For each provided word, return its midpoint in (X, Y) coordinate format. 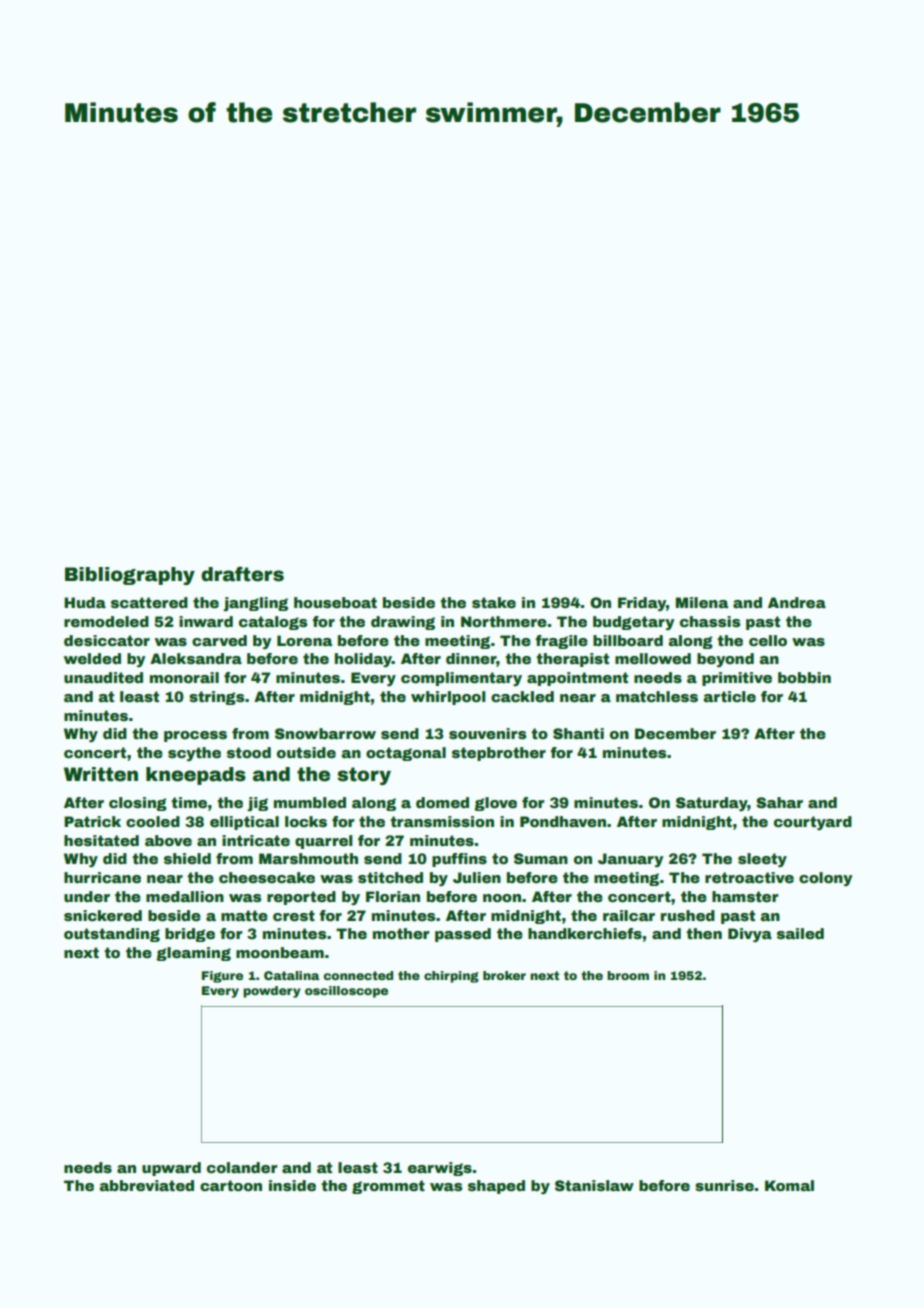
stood (249, 752)
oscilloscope (346, 992)
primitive (737, 679)
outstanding (112, 935)
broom (628, 975)
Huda (85, 602)
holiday (363, 660)
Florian (393, 896)
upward (171, 1169)
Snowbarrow (325, 733)
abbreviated (146, 1185)
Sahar (779, 803)
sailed (800, 933)
